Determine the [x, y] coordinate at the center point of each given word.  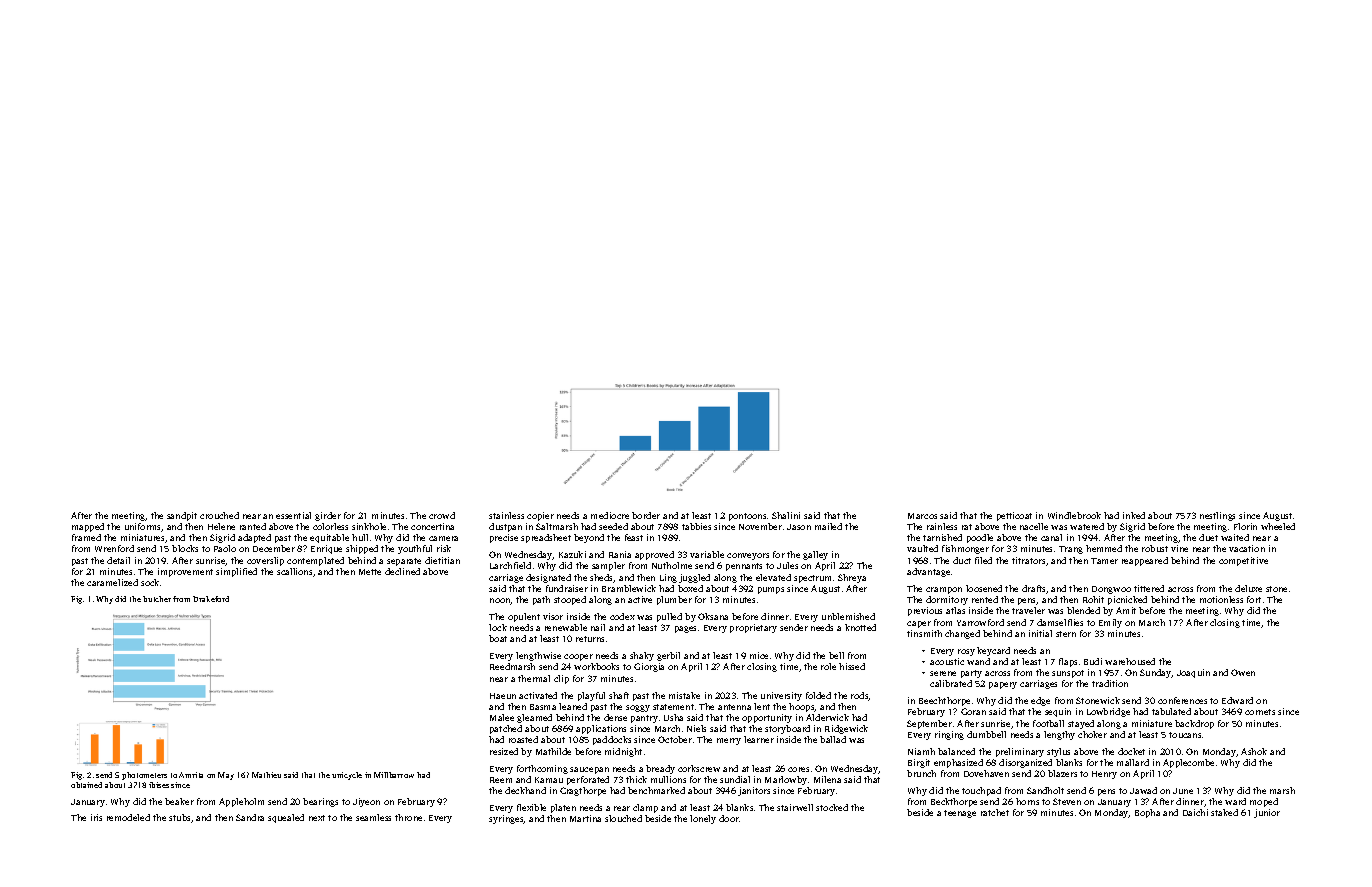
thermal [534, 678]
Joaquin [1193, 673]
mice [759, 655]
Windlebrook [1074, 515]
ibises [159, 785]
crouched [219, 515]
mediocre [610, 515]
